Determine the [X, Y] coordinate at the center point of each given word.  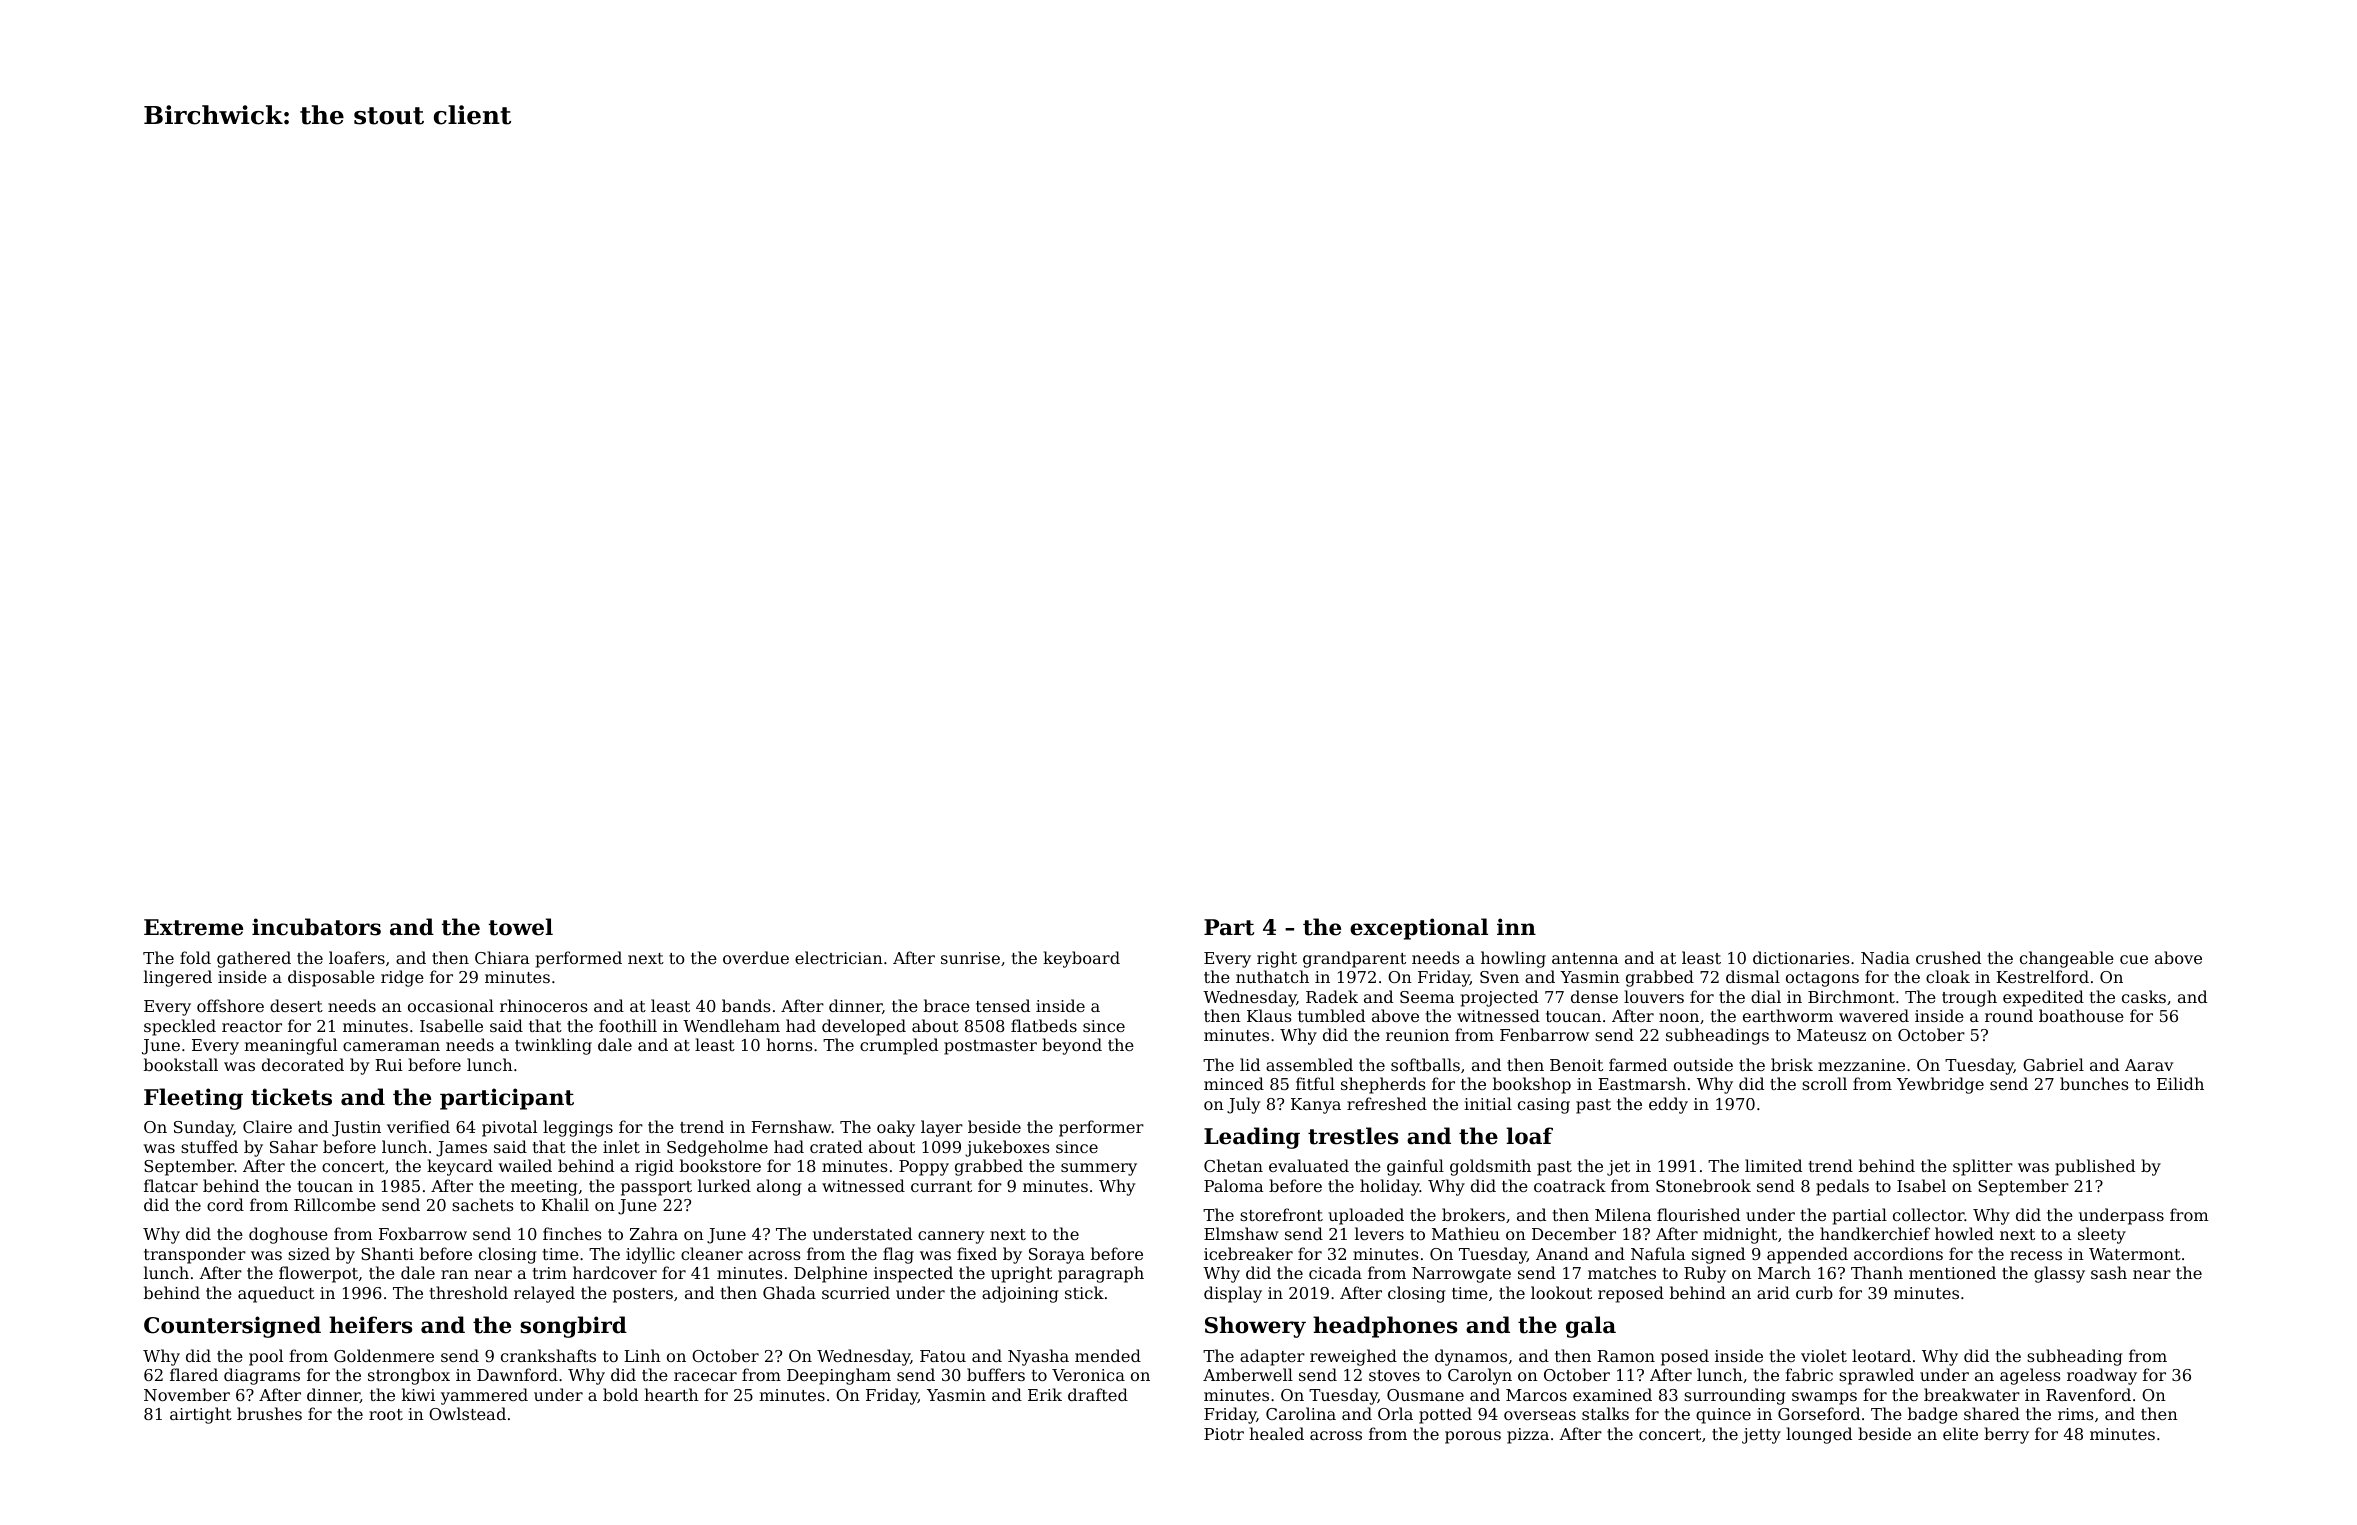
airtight [201, 1415]
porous [1473, 1437]
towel [521, 927]
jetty [1761, 1436]
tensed [1003, 1005]
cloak [1948, 976]
